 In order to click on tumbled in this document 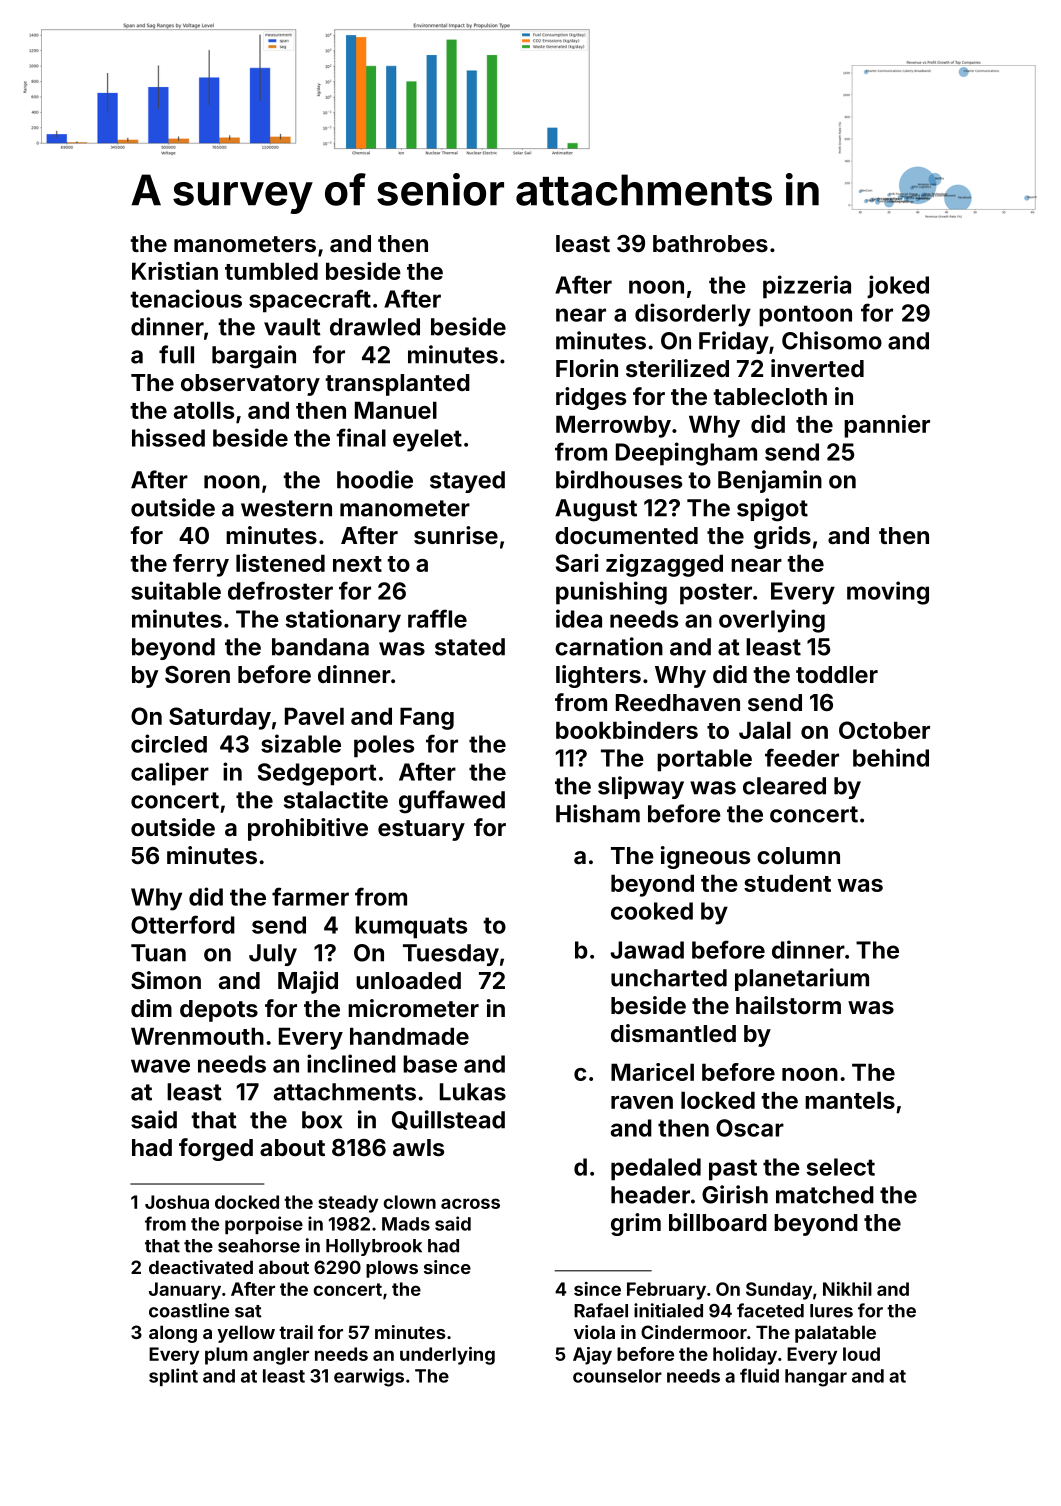, I will do `click(271, 271)`.
